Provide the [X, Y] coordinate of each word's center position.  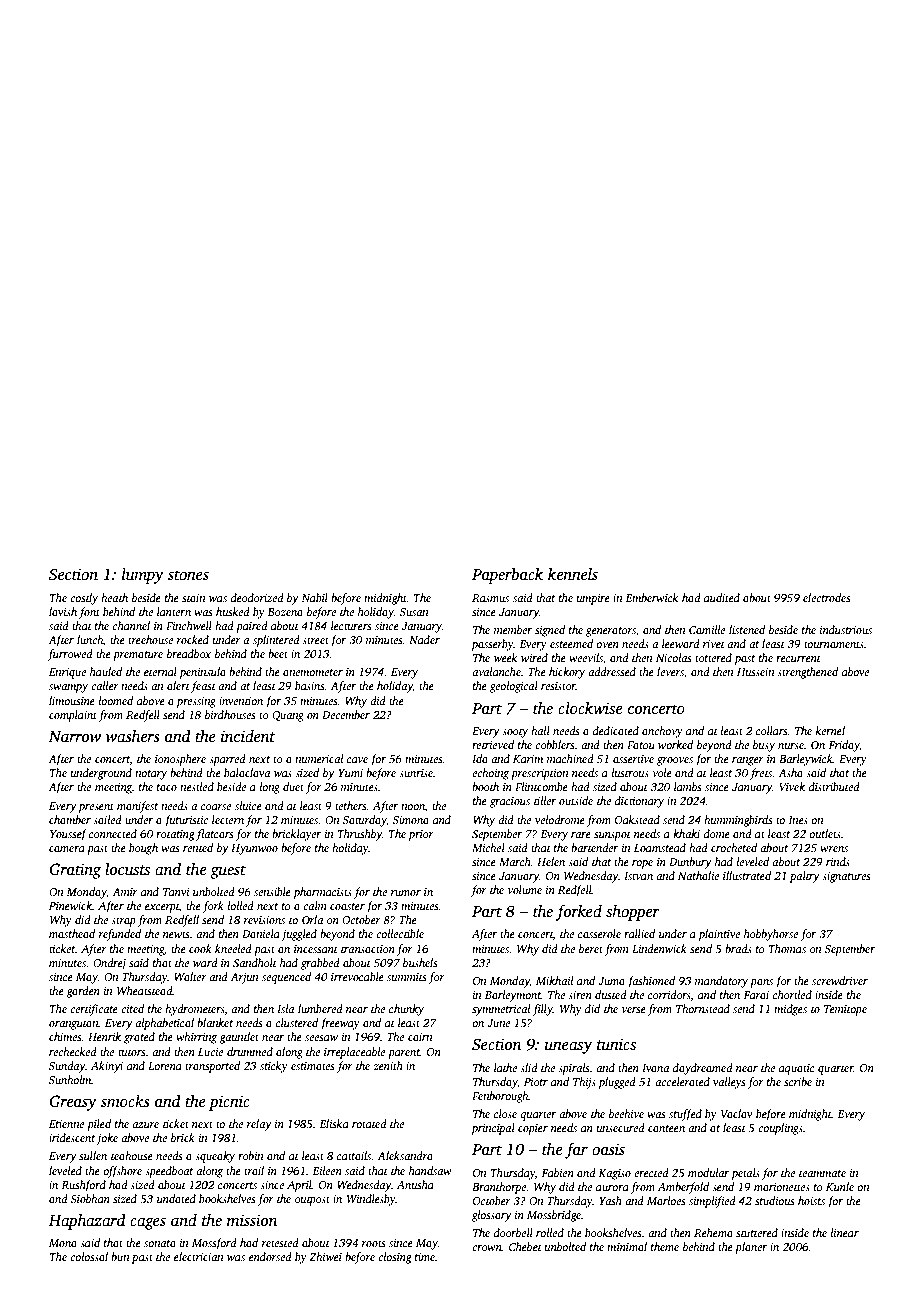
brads [738, 948]
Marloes [666, 1200]
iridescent [72, 1137]
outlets [825, 833]
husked [233, 611]
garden [83, 992]
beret [591, 948]
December [346, 714]
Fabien [557, 1172]
